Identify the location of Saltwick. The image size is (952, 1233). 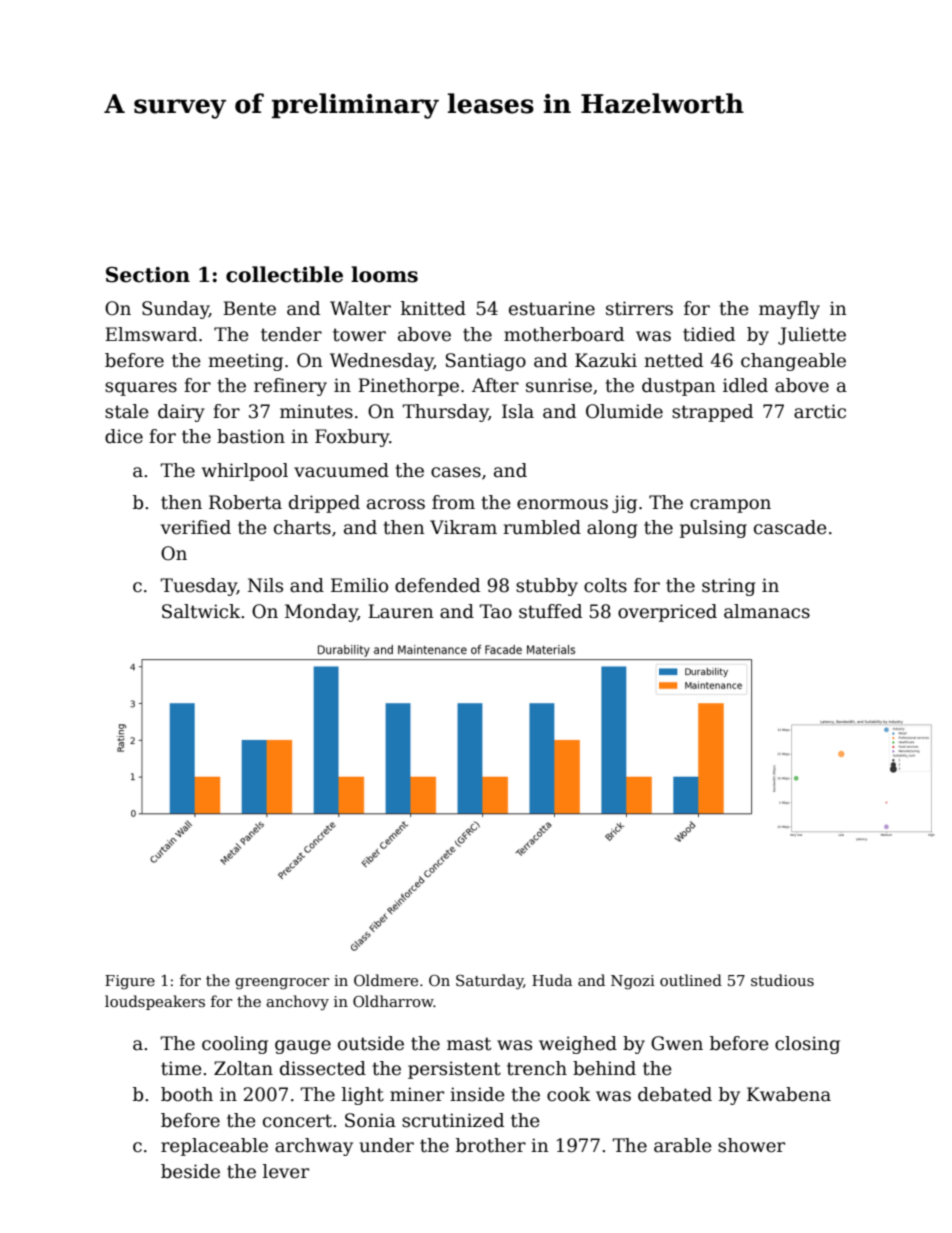
(201, 611).
